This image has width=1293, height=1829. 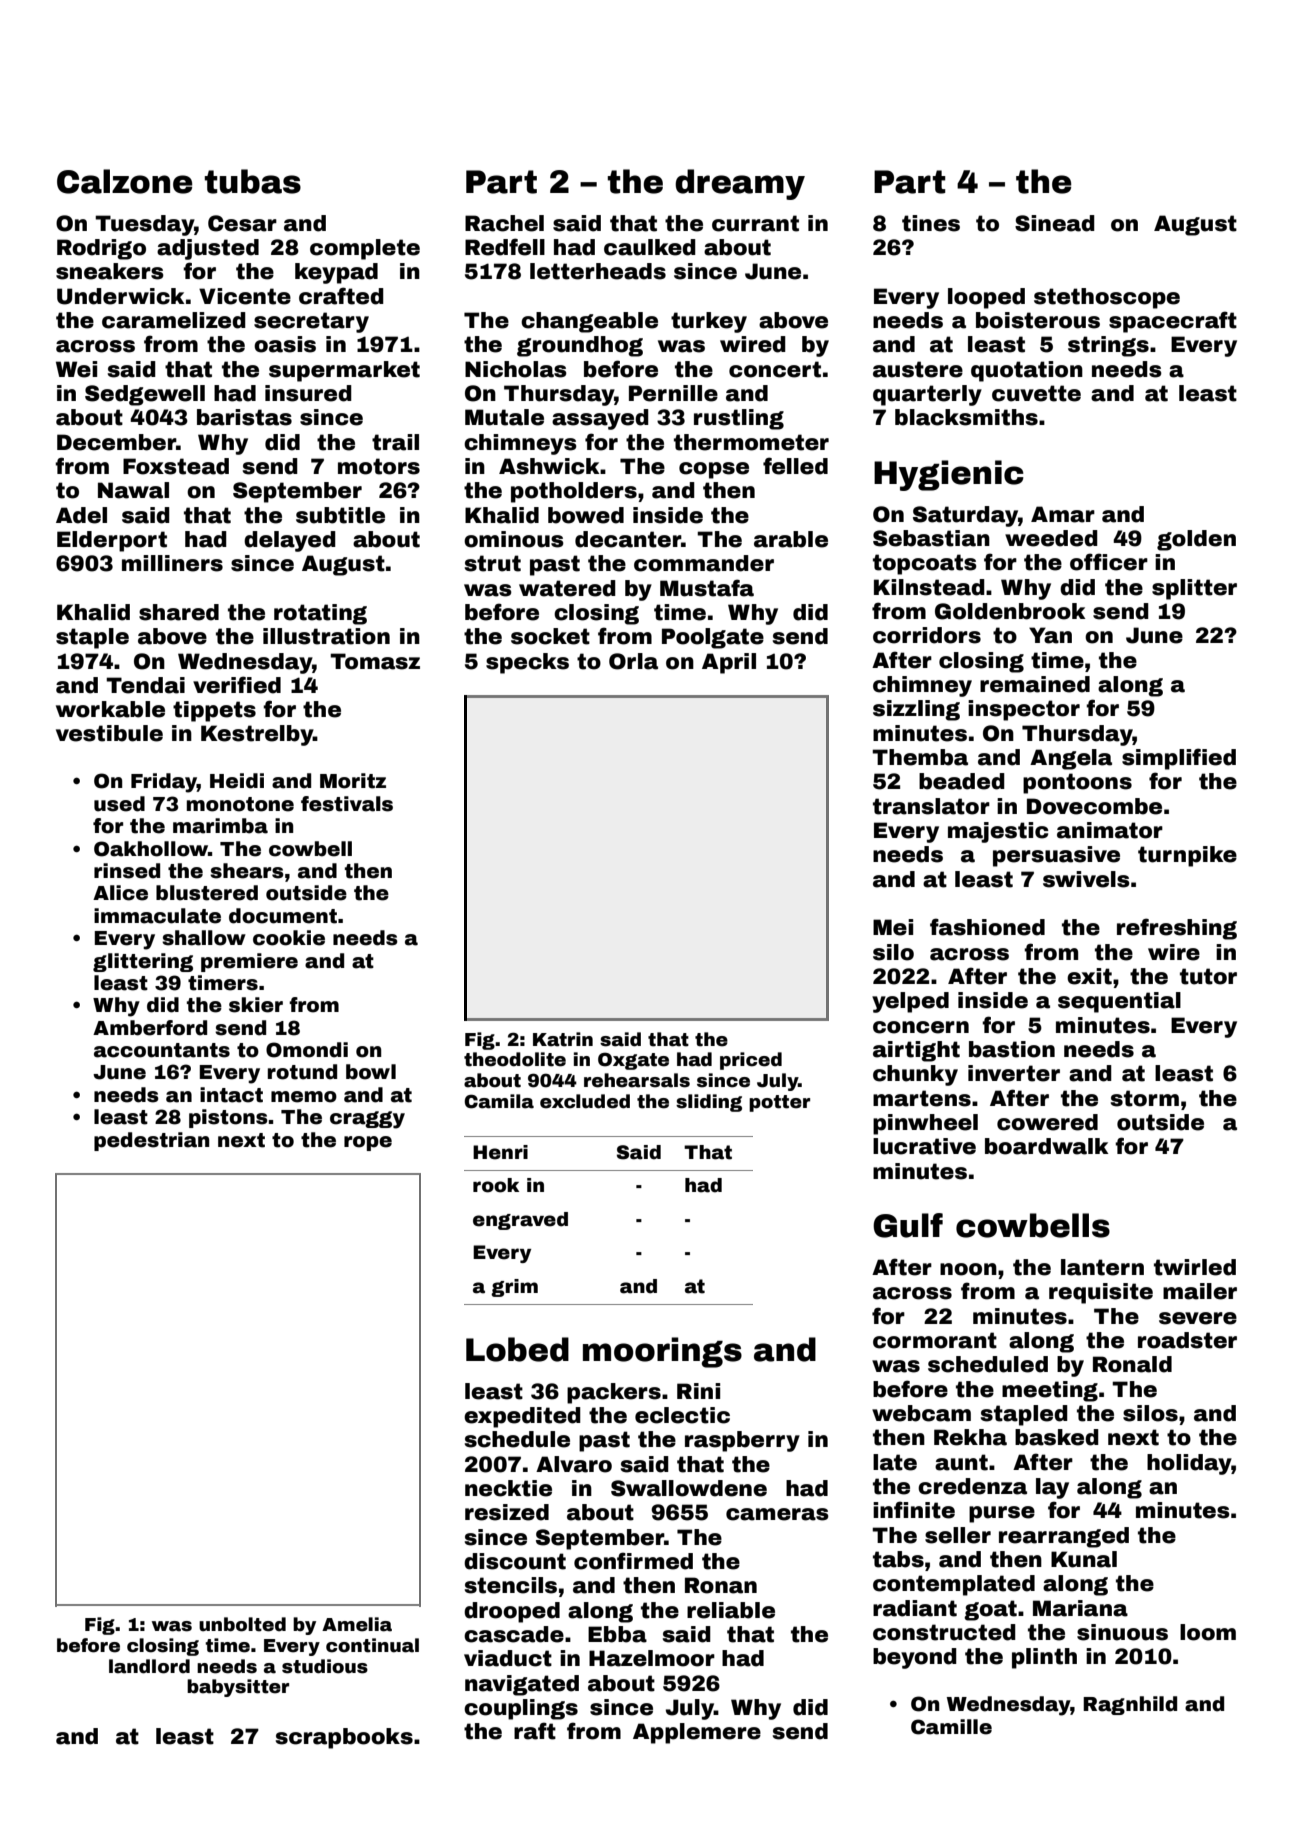 I want to click on specks, so click(x=527, y=663).
